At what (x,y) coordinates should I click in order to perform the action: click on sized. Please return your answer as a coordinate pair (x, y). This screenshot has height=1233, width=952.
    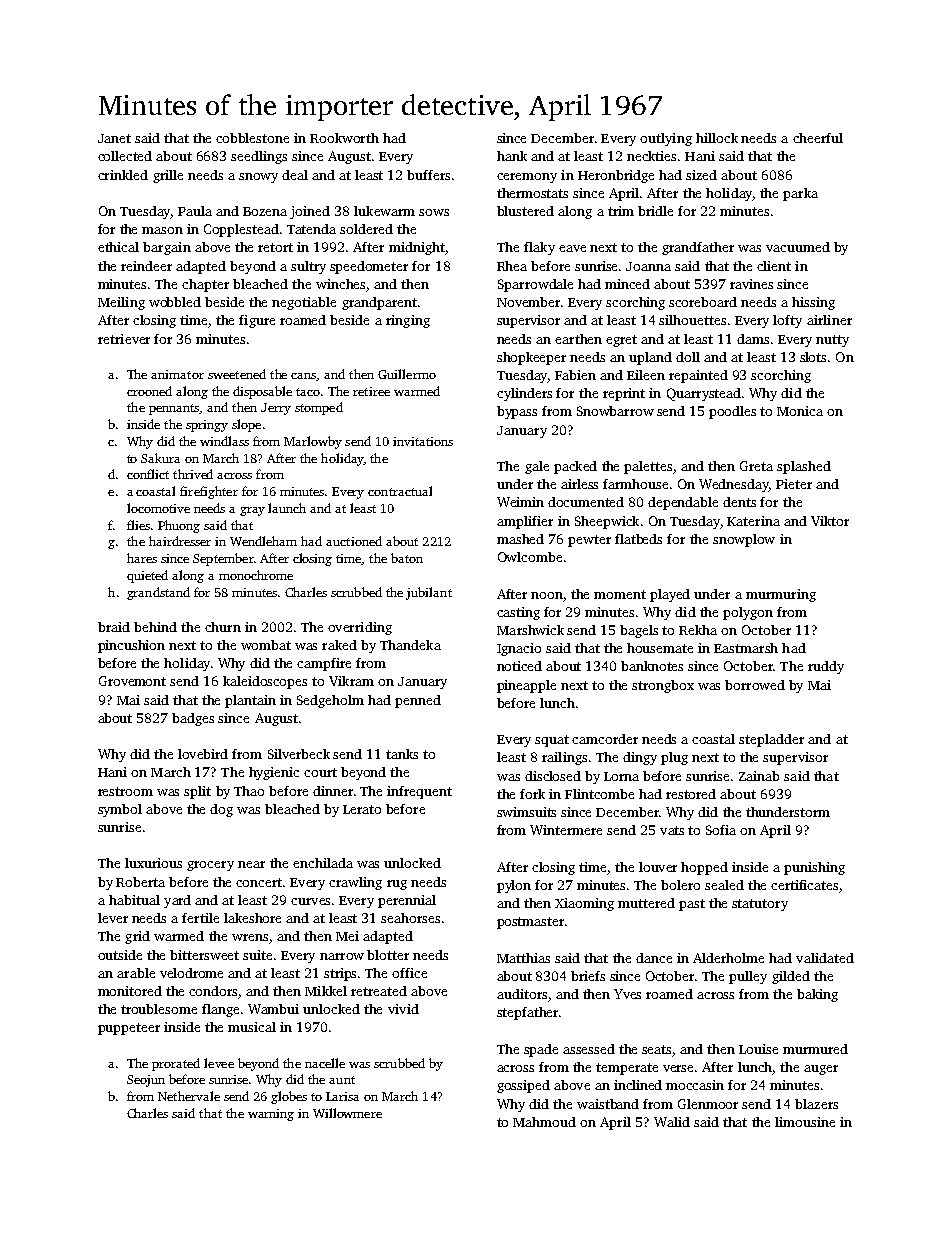
    Looking at the image, I should click on (701, 175).
